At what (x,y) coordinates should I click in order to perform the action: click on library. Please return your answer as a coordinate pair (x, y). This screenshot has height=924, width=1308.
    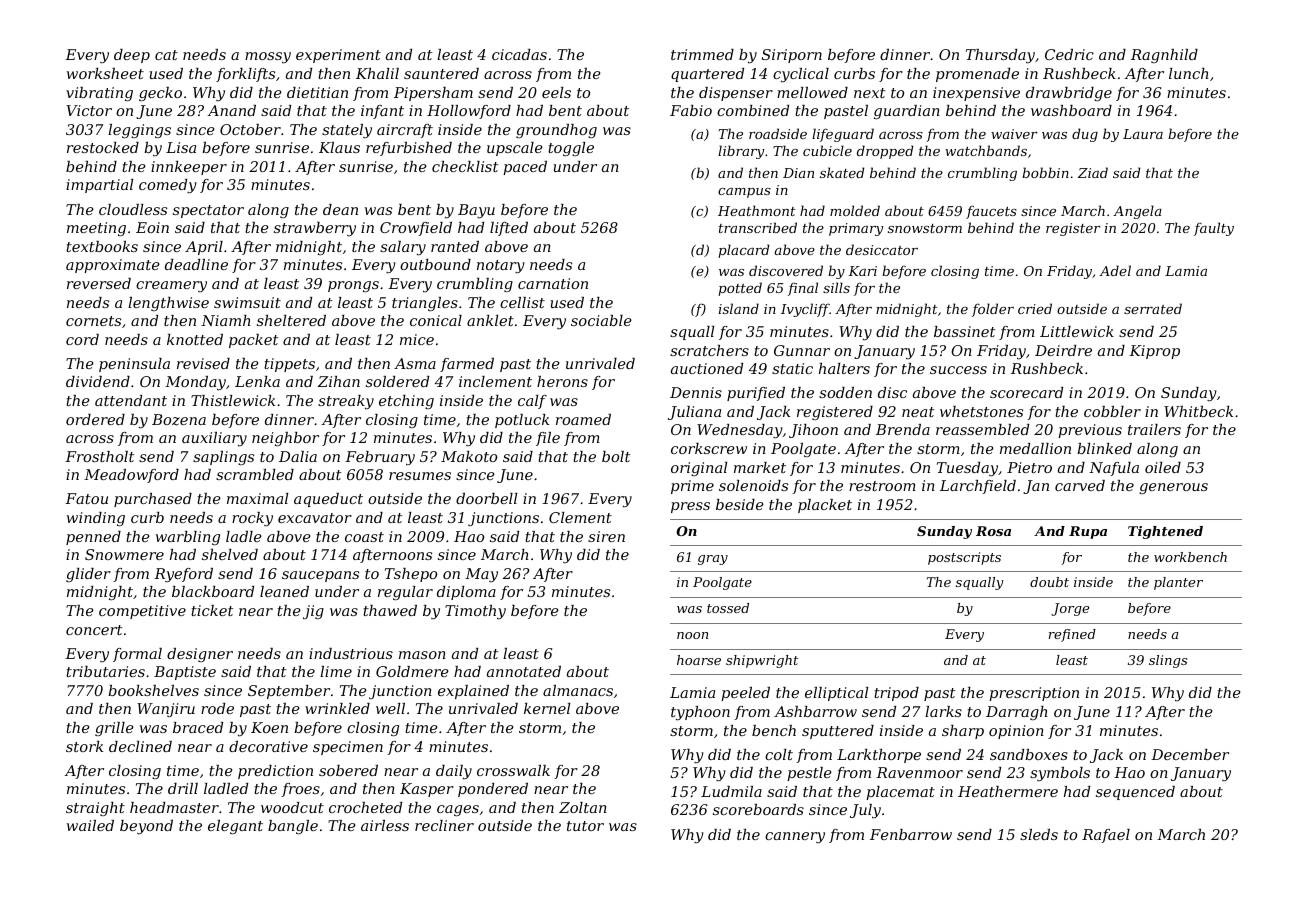
    Looking at the image, I should click on (741, 152).
